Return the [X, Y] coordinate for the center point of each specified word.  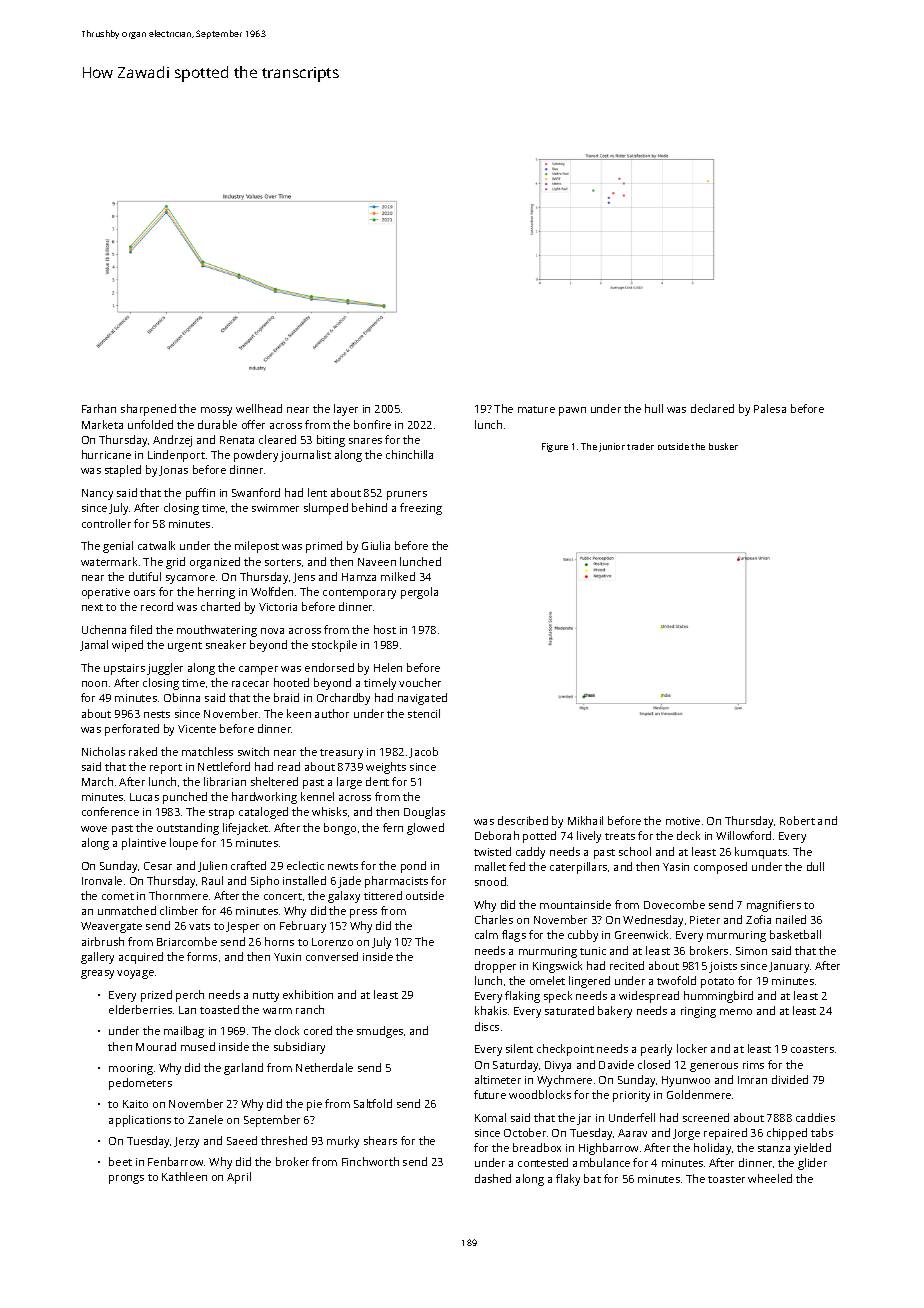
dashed [493, 1178]
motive [683, 821]
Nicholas [103, 751]
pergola [419, 593]
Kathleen [184, 1176]
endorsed [329, 667]
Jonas [173, 471]
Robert [797, 820]
